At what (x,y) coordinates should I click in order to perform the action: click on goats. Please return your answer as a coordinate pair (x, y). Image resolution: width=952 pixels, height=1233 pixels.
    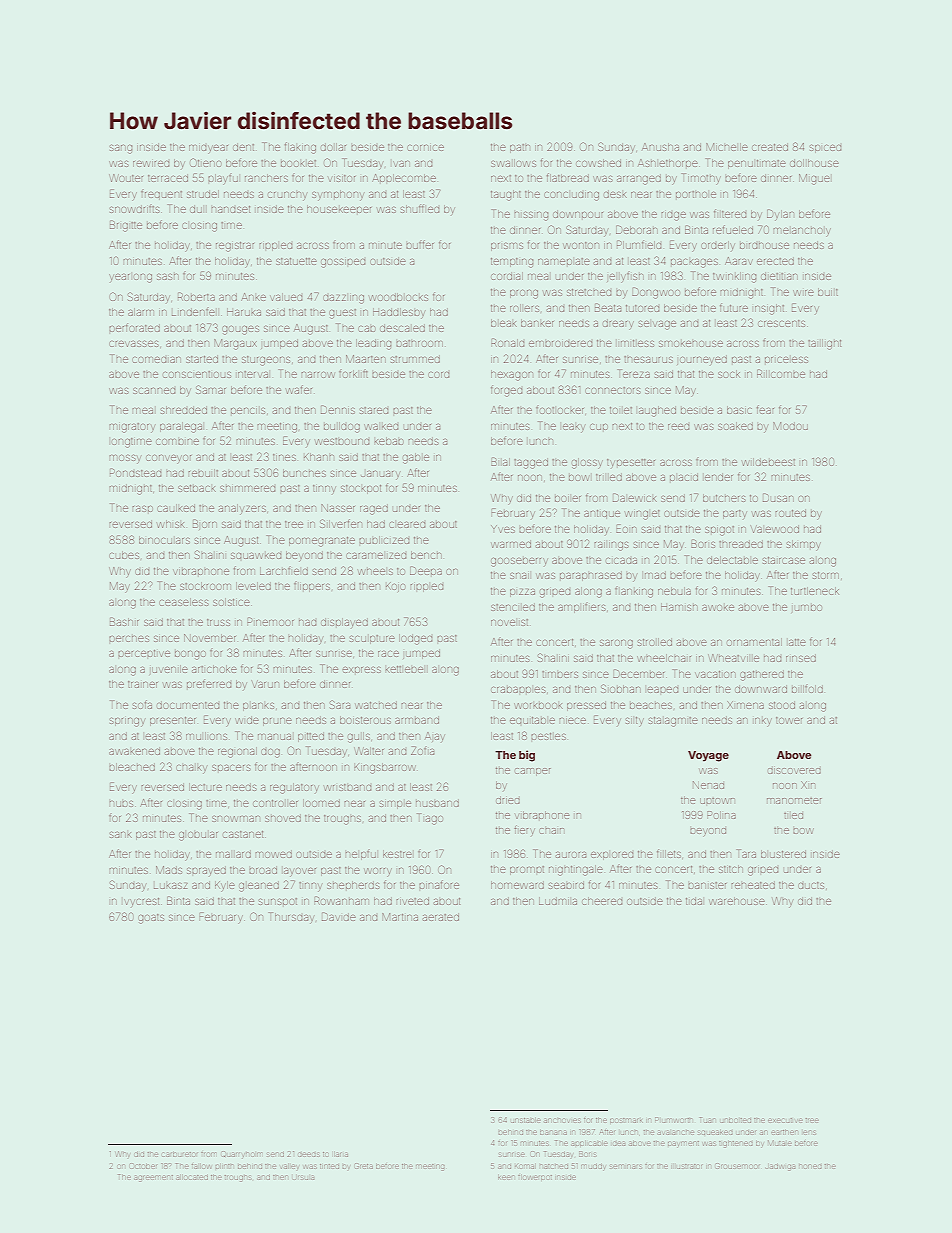
    Looking at the image, I should click on (151, 919).
